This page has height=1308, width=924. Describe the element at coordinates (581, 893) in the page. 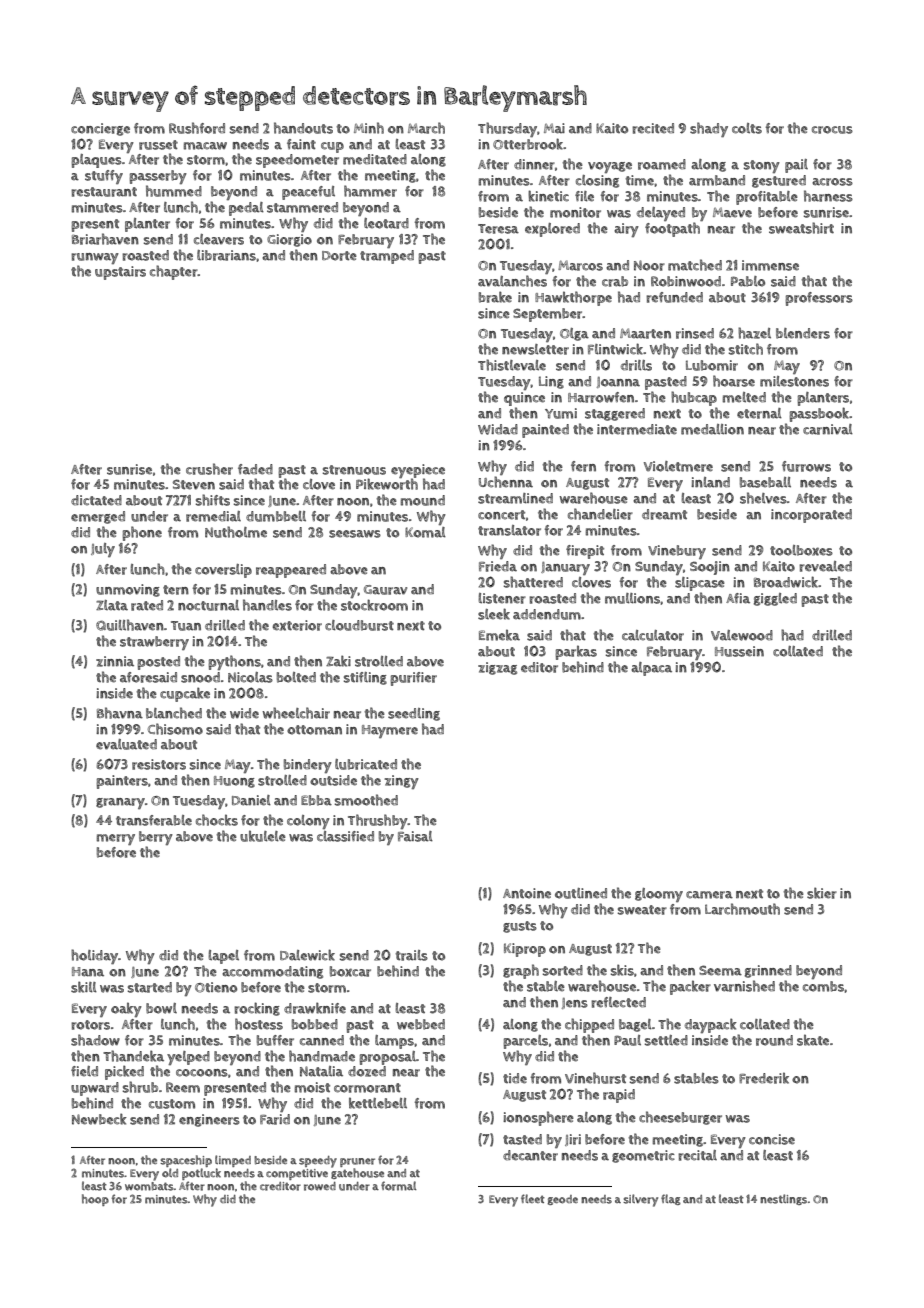

I see `outlined` at that location.
